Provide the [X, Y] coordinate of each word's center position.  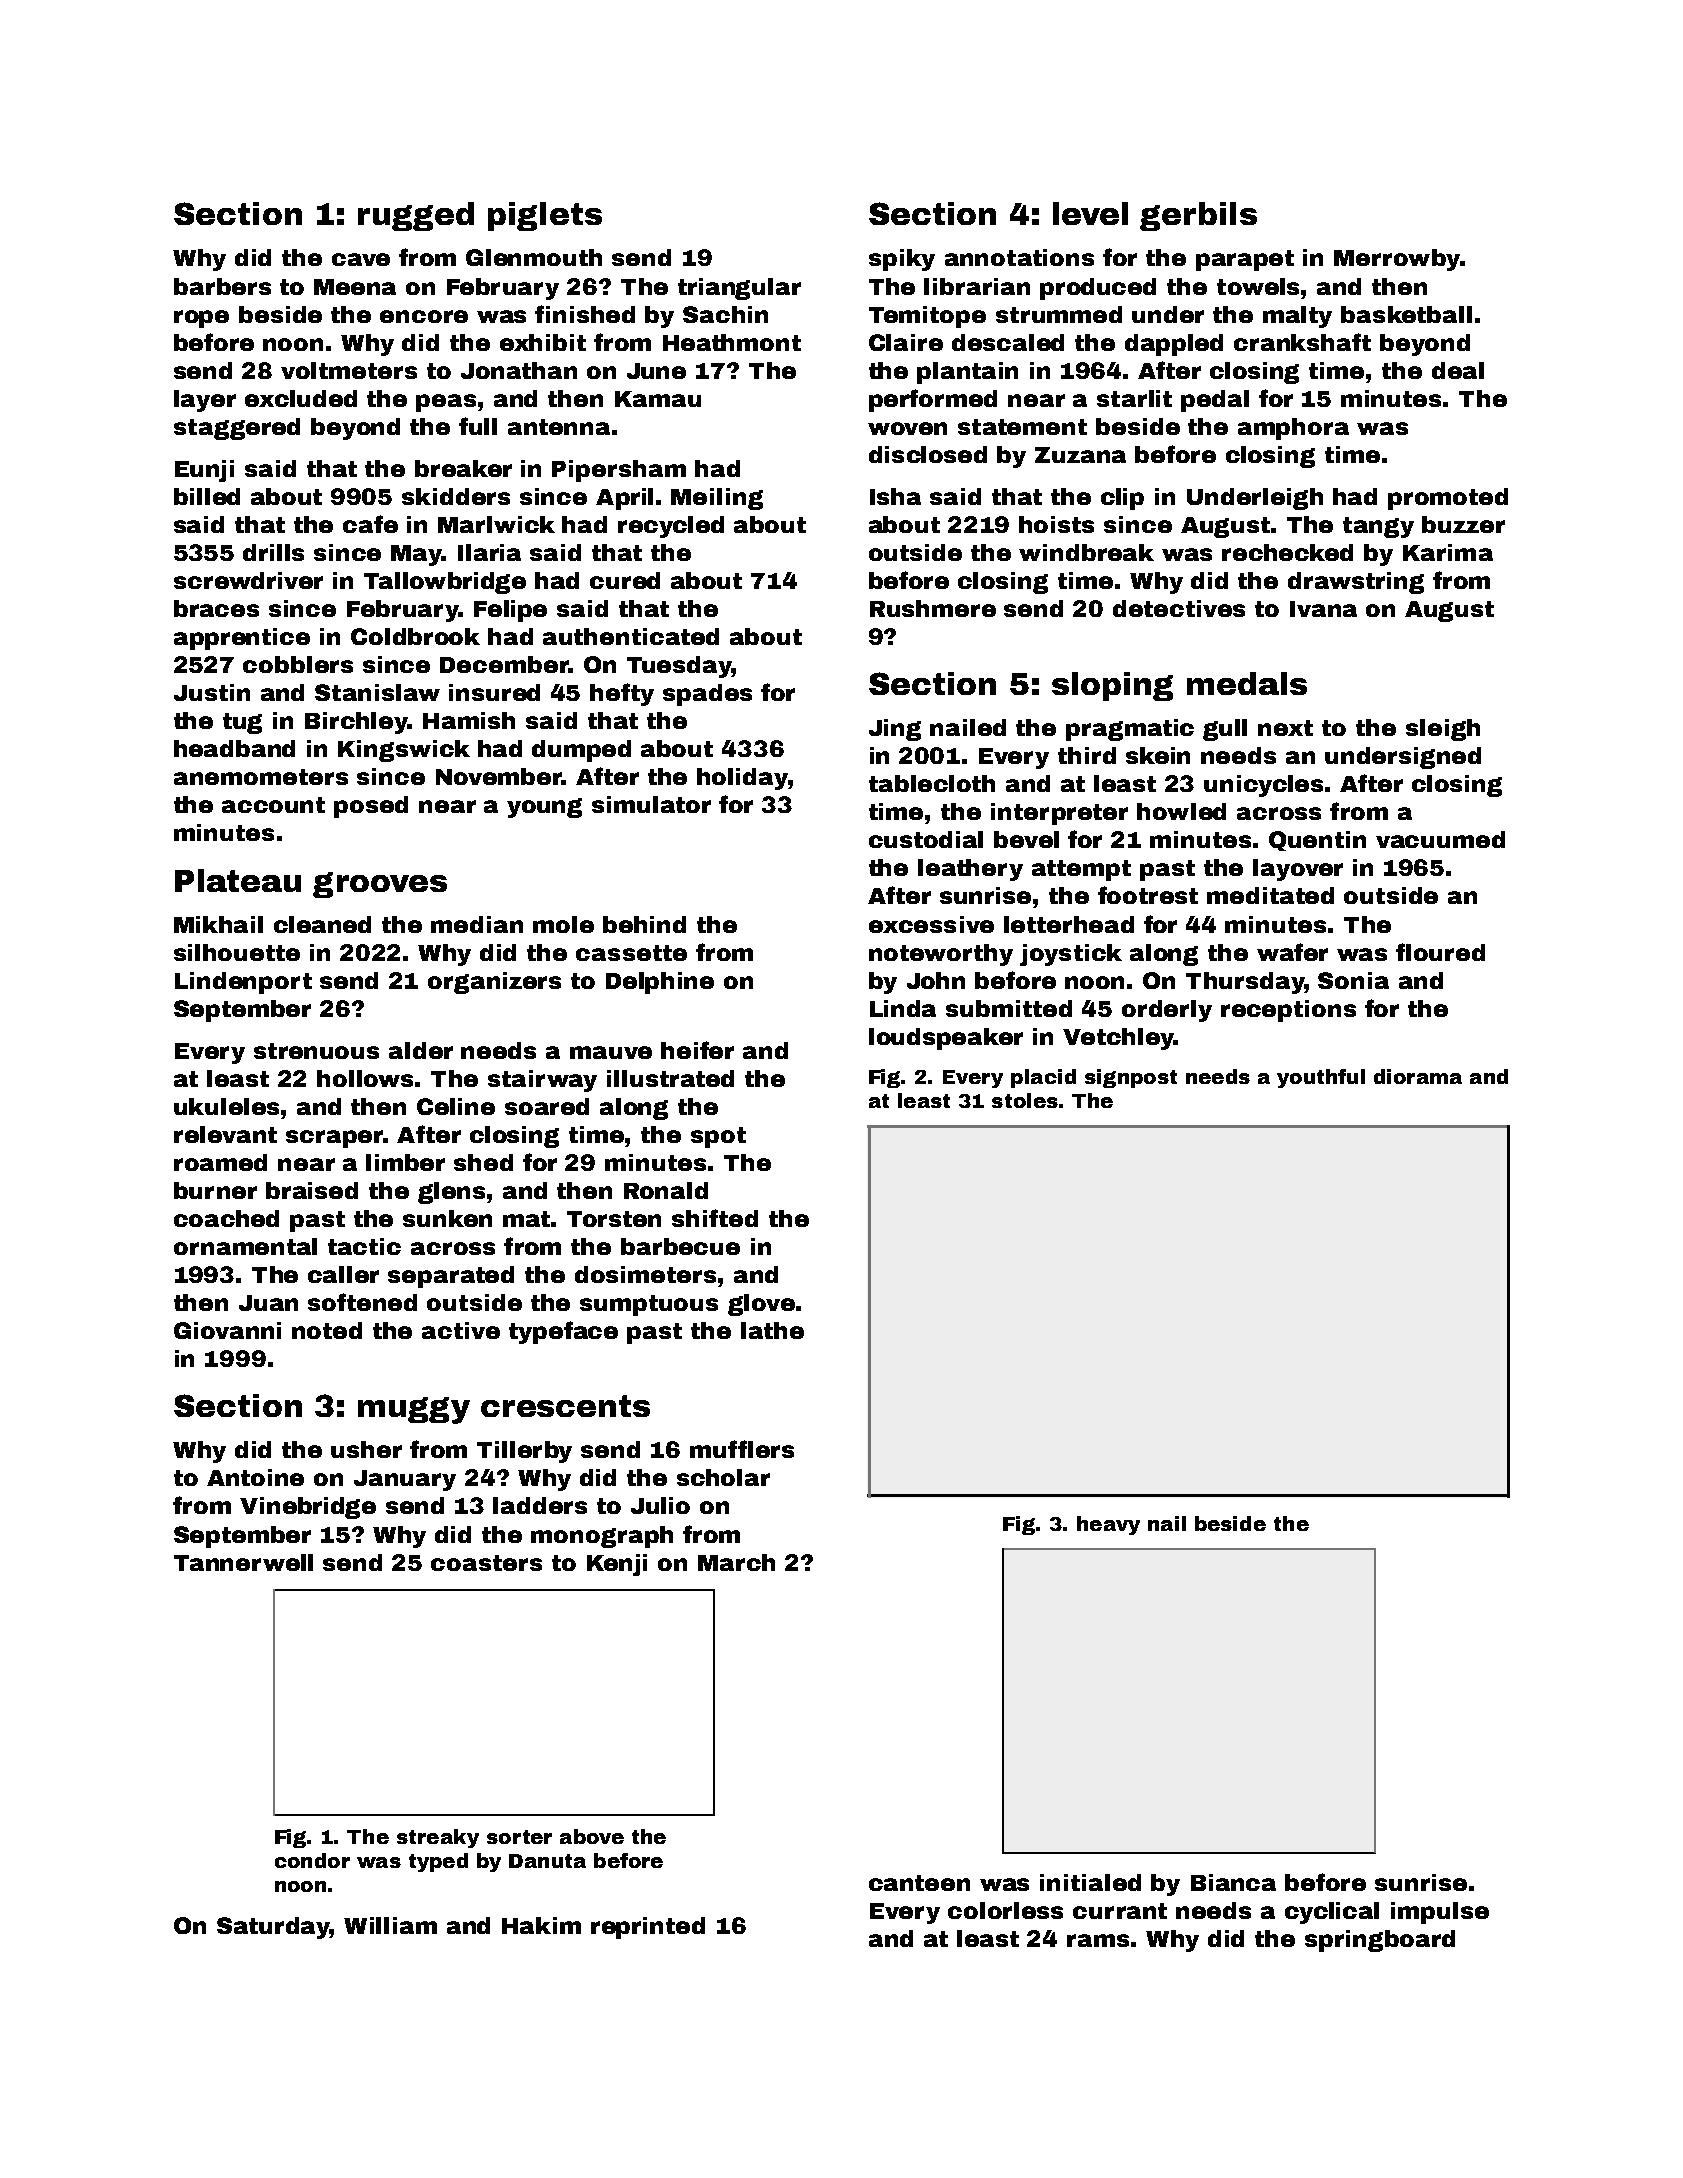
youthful [1321, 1078]
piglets [545, 216]
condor [312, 1860]
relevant [225, 1134]
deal [1458, 370]
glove [761, 1305]
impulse [1440, 1913]
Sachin [725, 314]
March [736, 1562]
